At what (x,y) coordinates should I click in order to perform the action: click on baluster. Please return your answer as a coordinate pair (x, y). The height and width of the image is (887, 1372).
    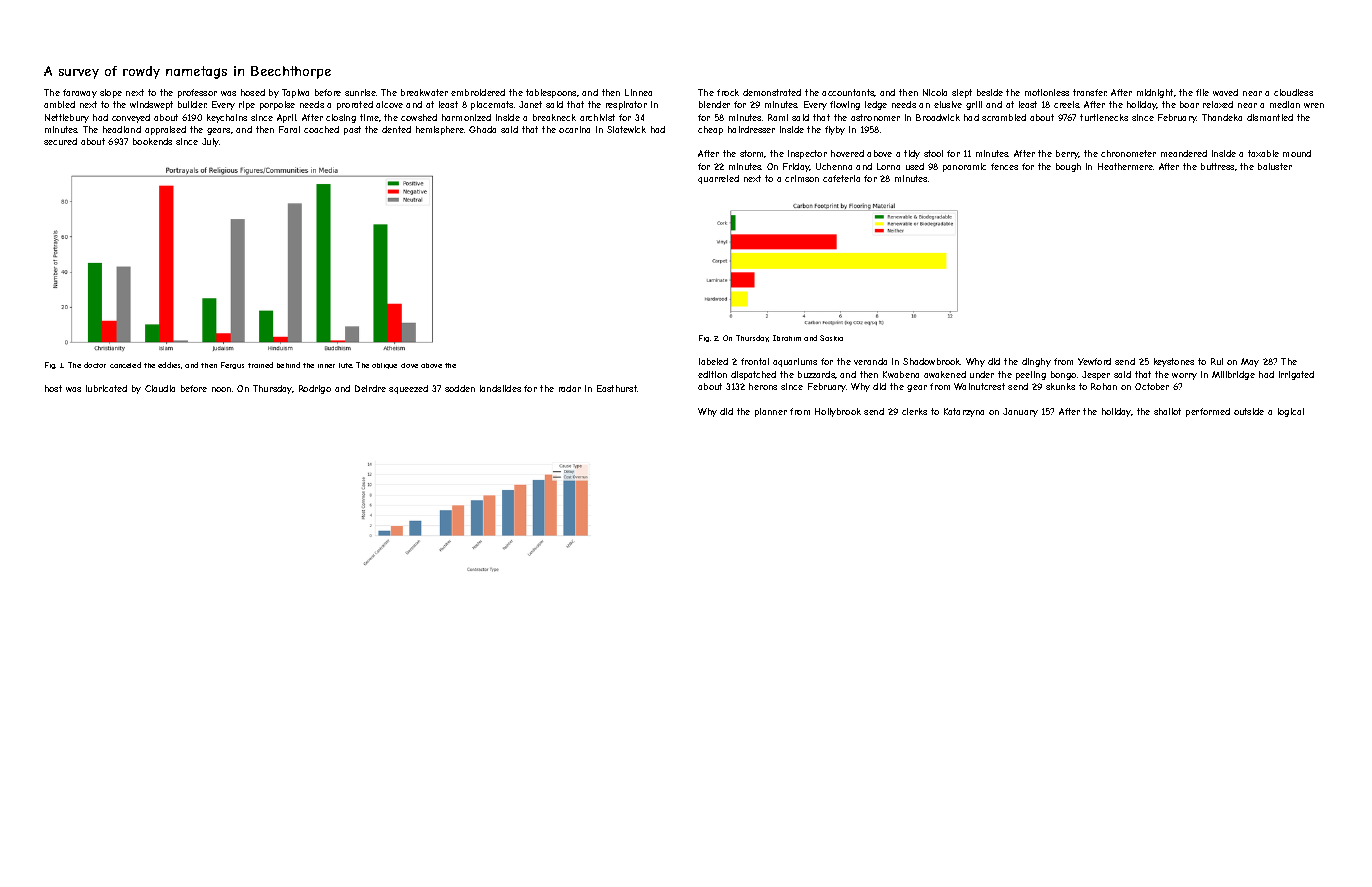
    Looking at the image, I should click on (1275, 166).
